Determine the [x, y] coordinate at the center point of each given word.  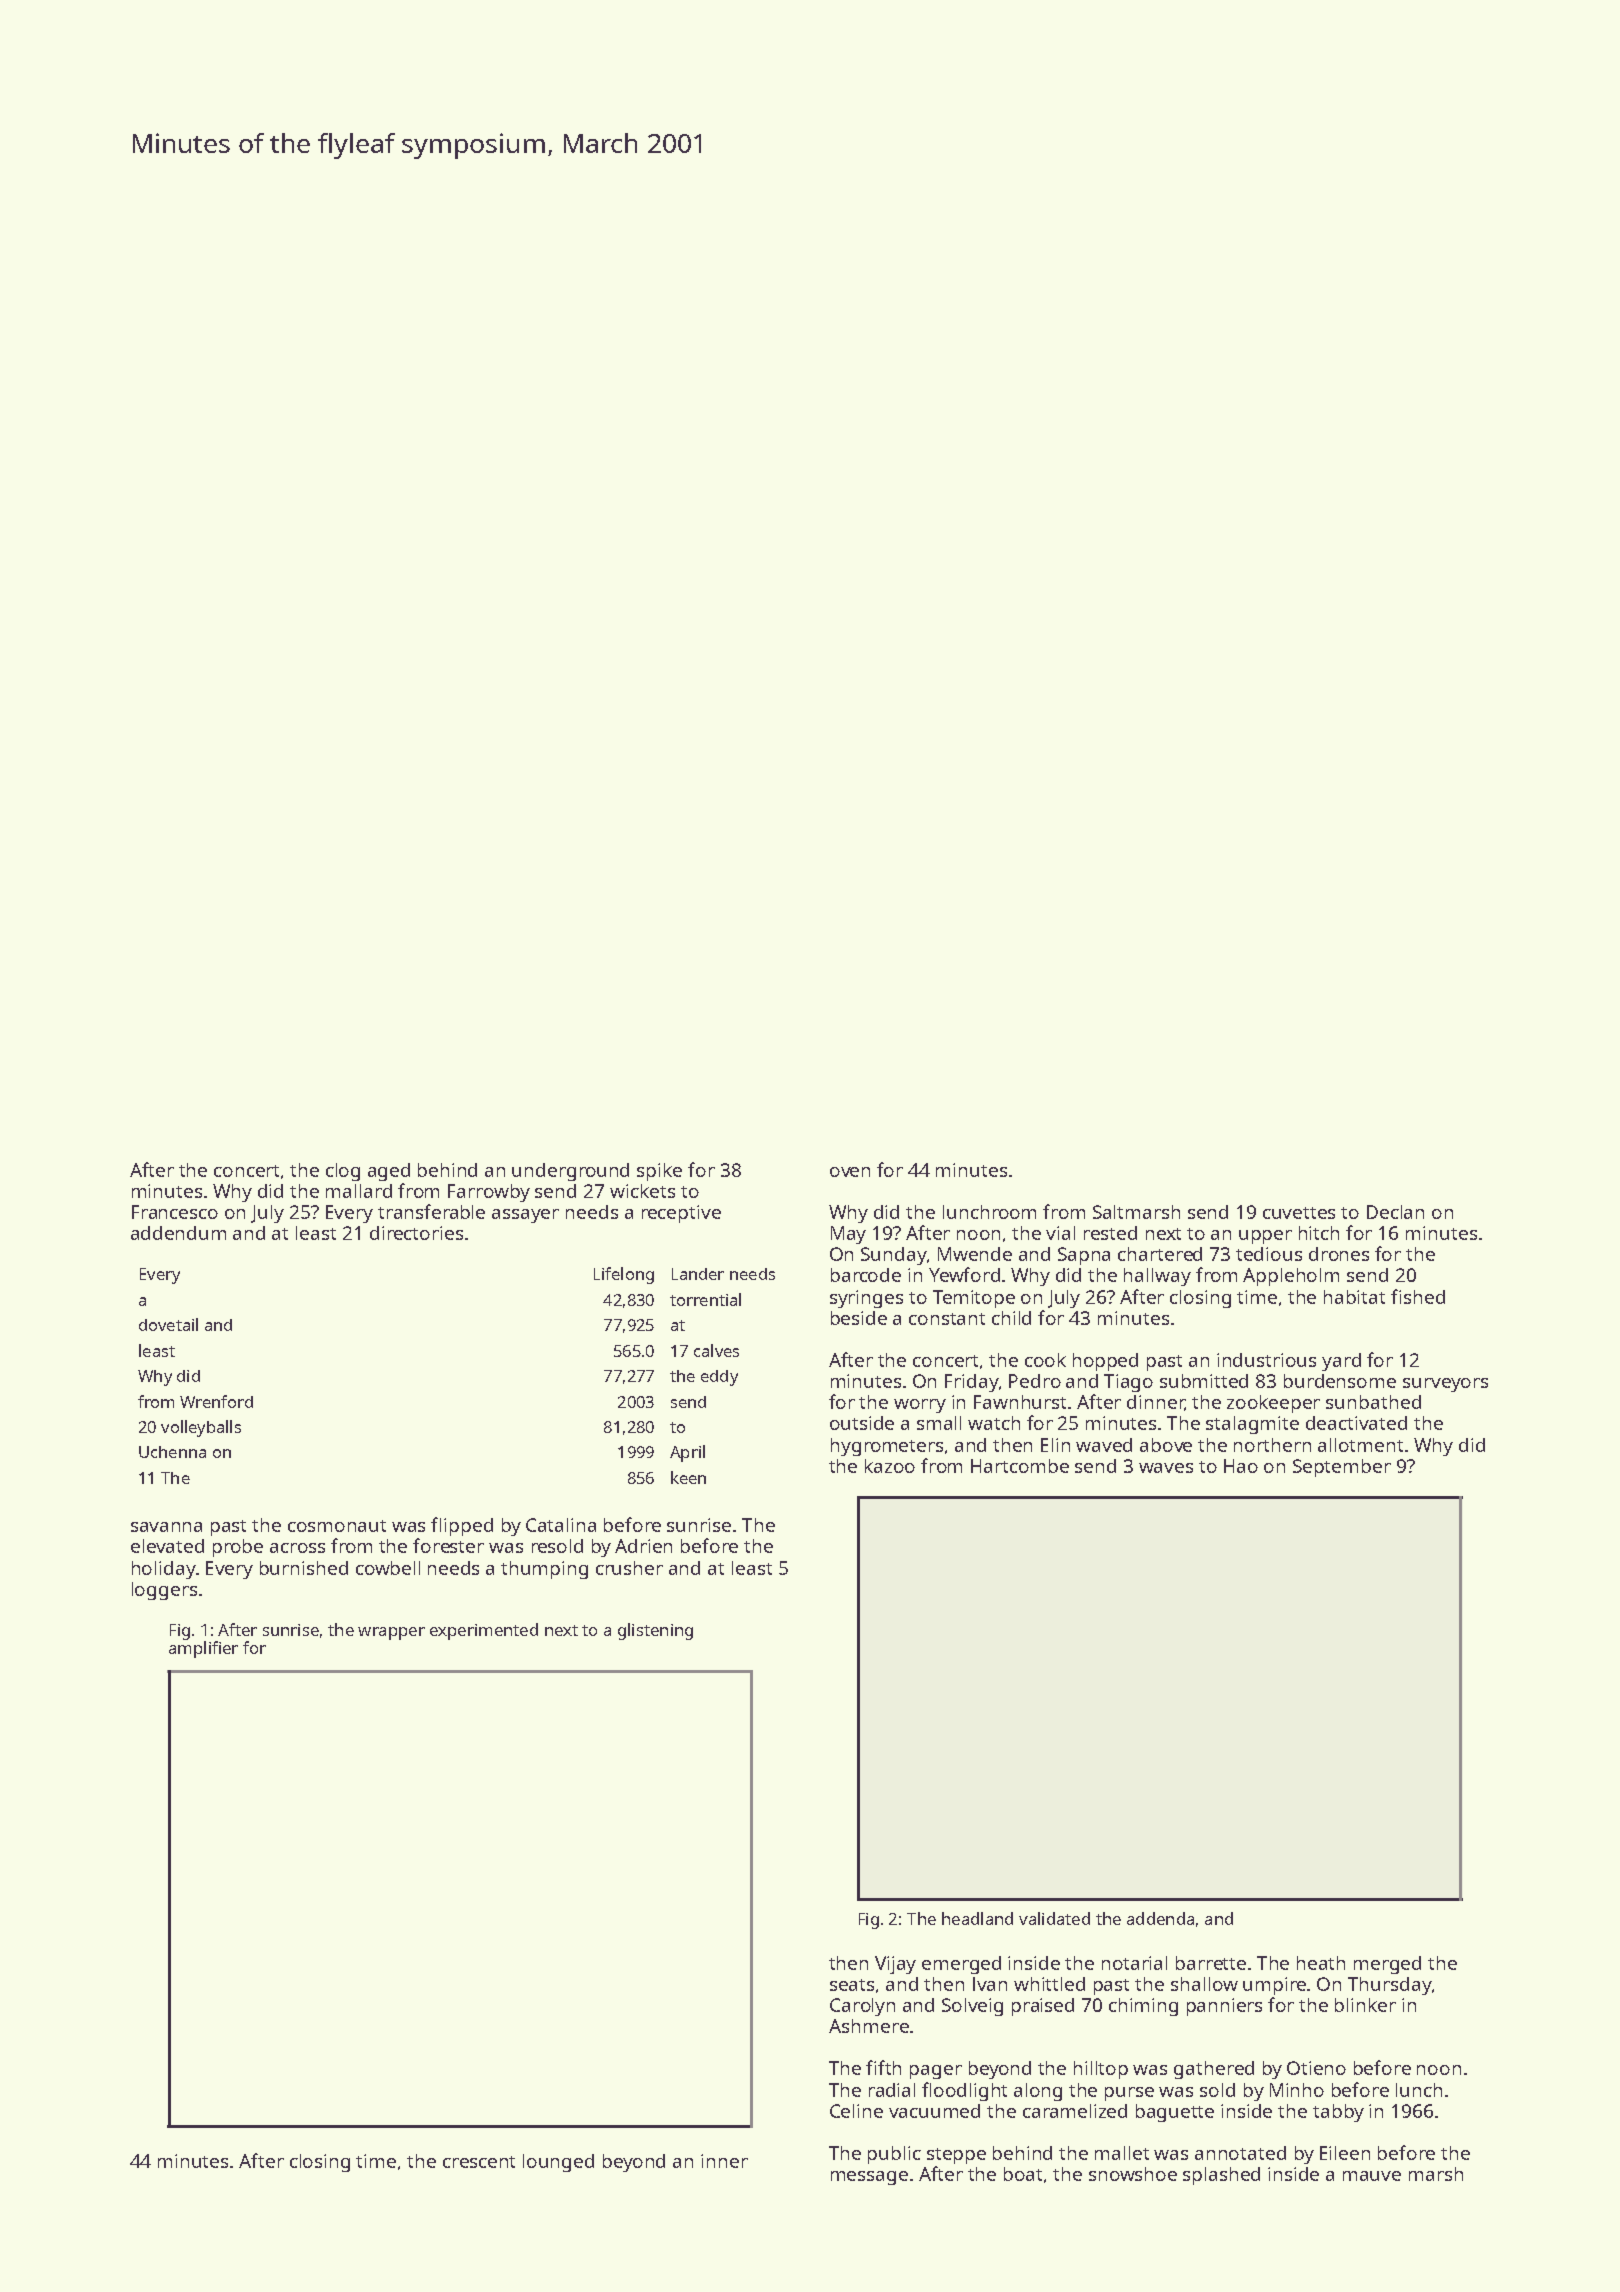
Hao [1241, 1466]
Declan [1395, 1212]
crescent [479, 2162]
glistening [655, 1631]
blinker [1365, 2005]
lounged [558, 2163]
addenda [1160, 1918]
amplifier [203, 1649]
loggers [164, 1591]
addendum [178, 1233]
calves [716, 1350]
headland [977, 1918]
